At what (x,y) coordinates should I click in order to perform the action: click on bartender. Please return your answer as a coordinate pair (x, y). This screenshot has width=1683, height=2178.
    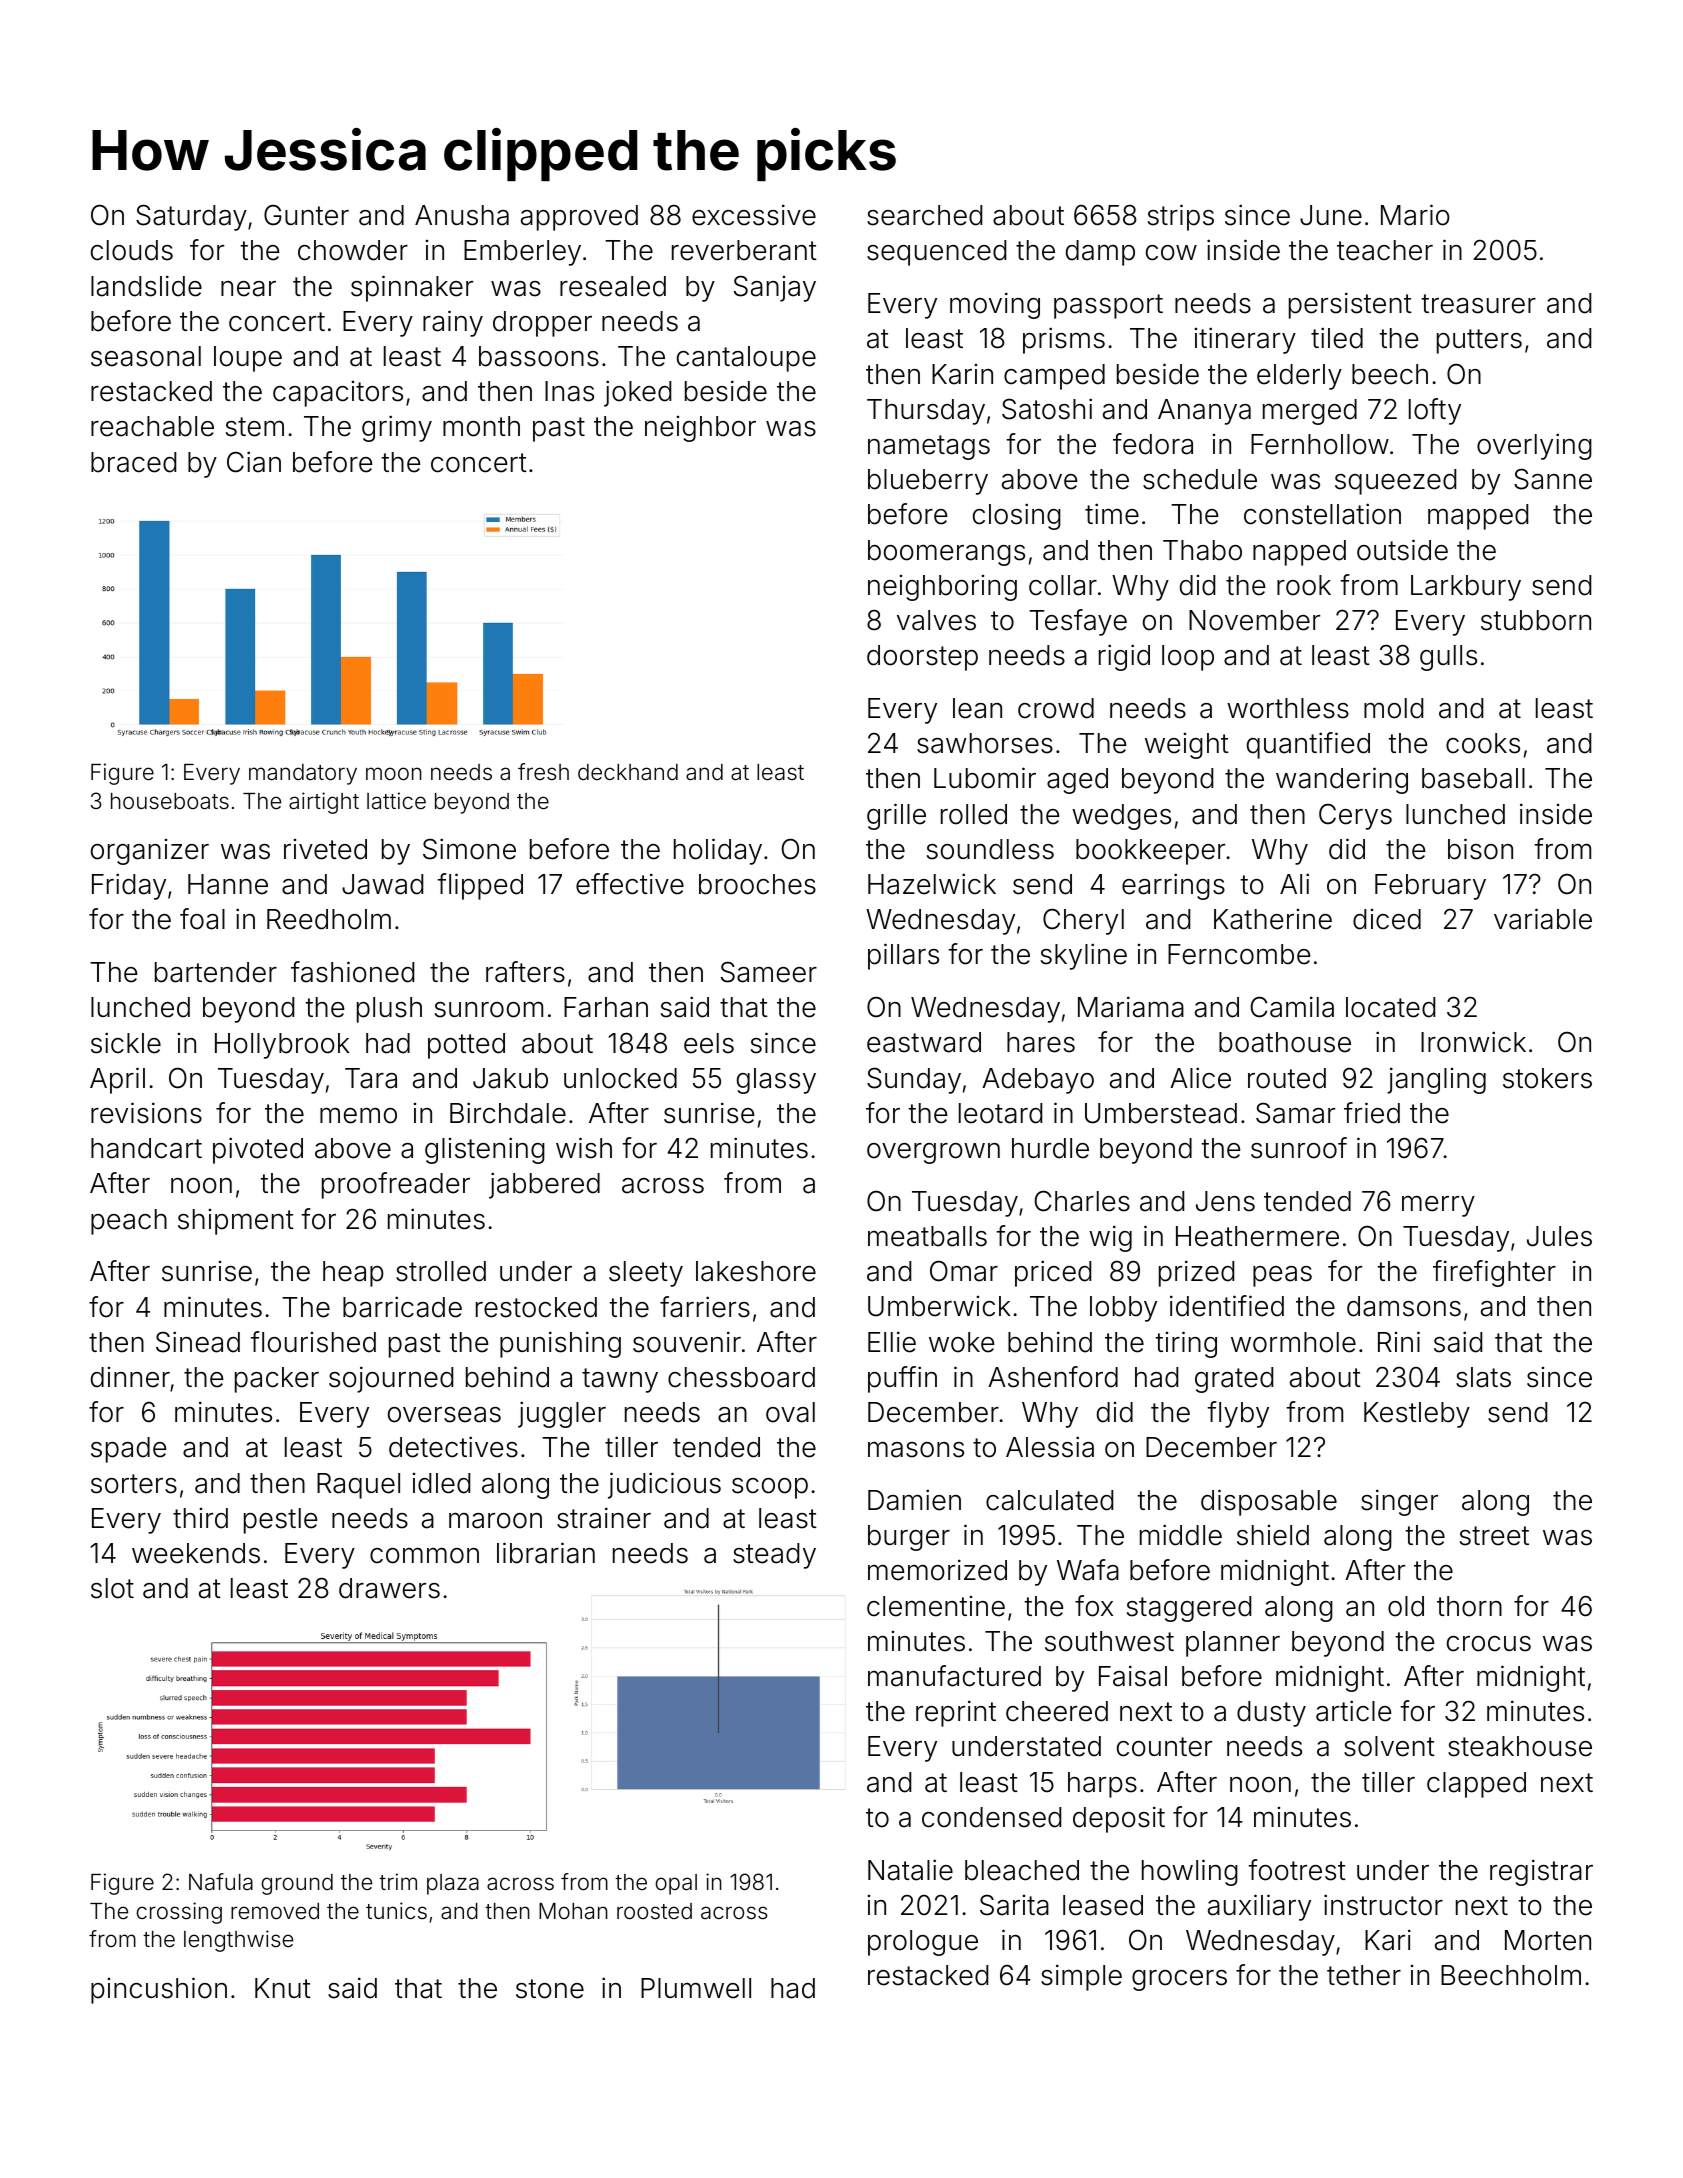
    Looking at the image, I should click on (216, 972).
